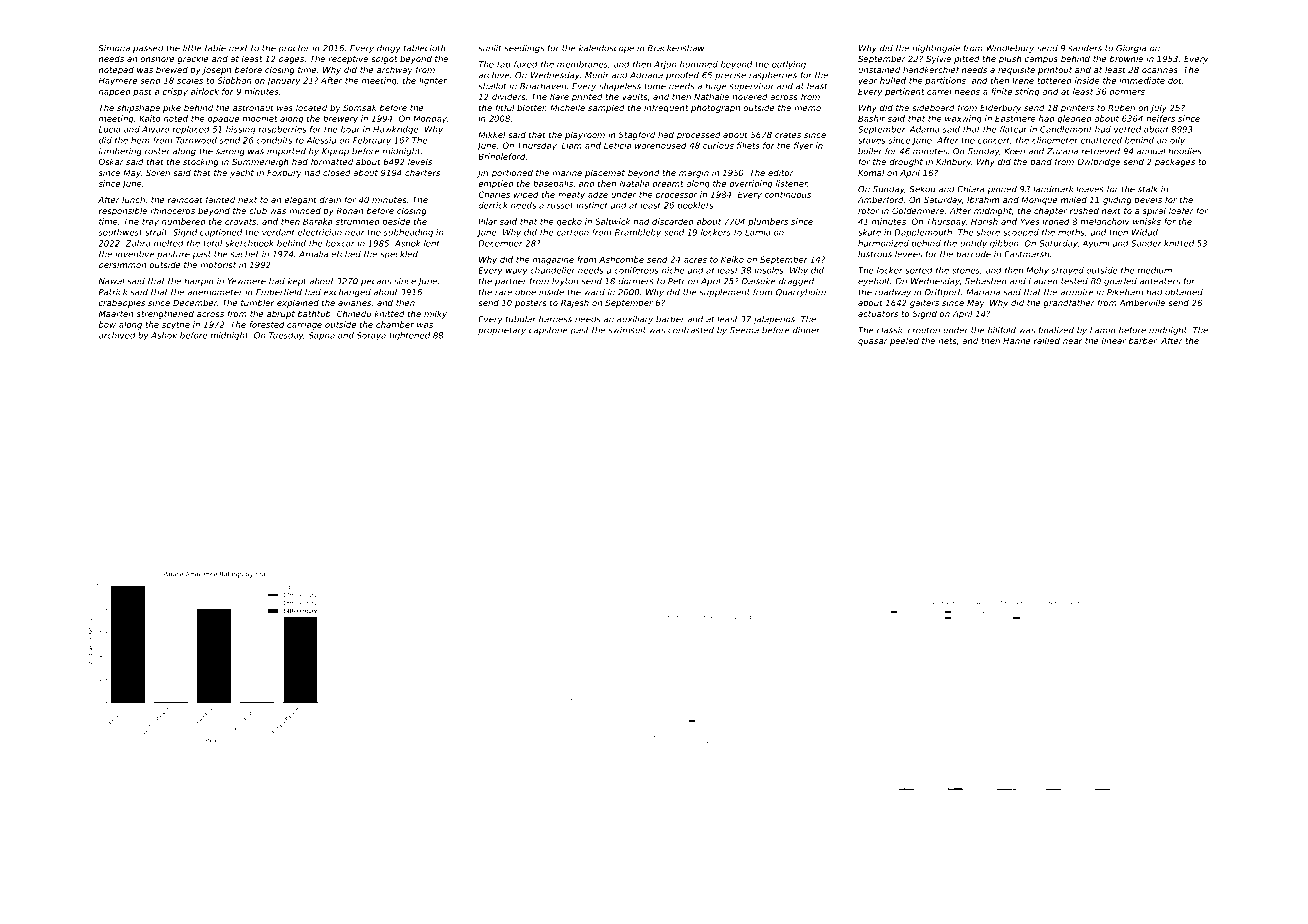 Image resolution: width=1308 pixels, height=924 pixels. Describe the element at coordinates (521, 319) in the document. I see `tubular` at that location.
